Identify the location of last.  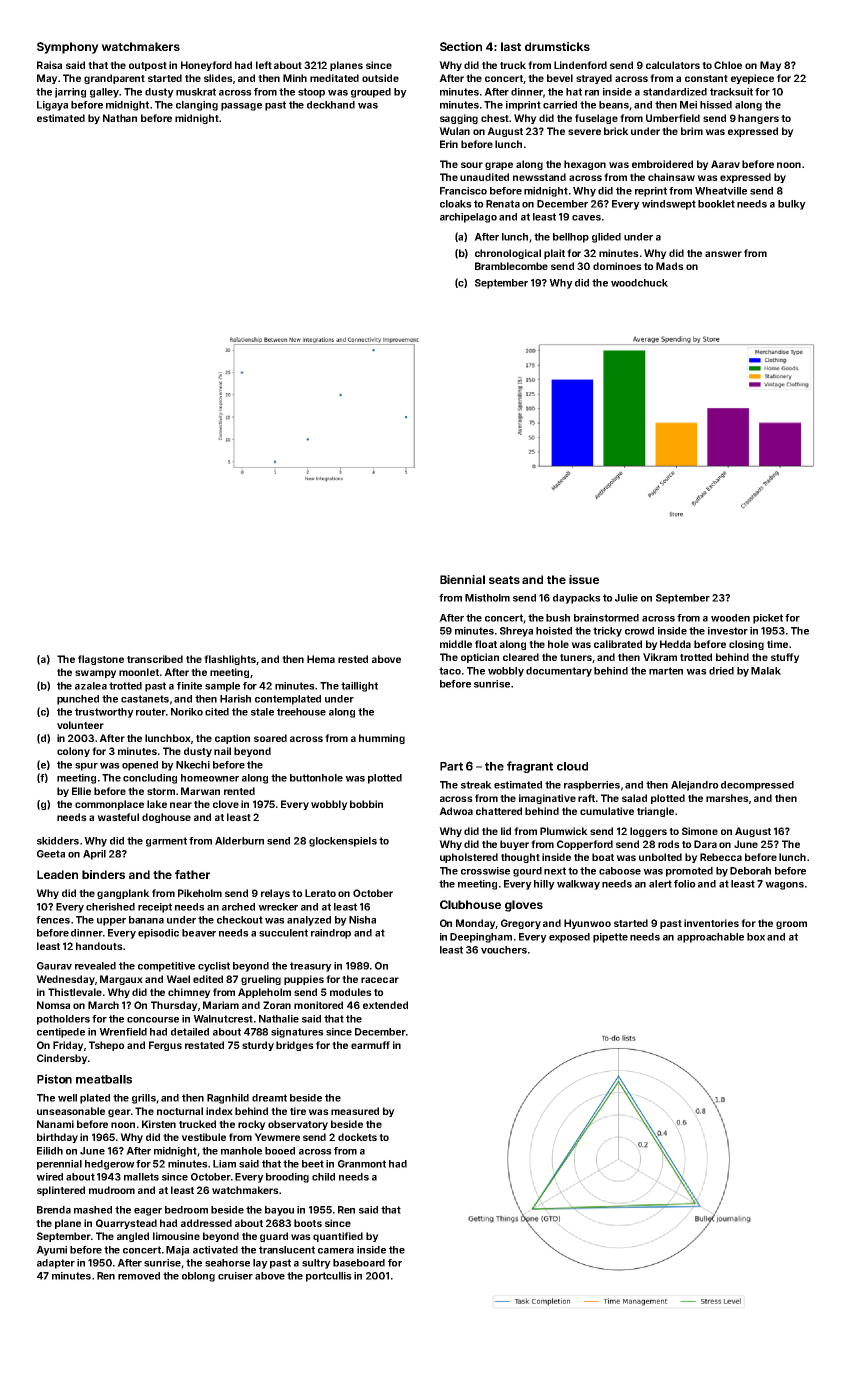
(511, 46).
